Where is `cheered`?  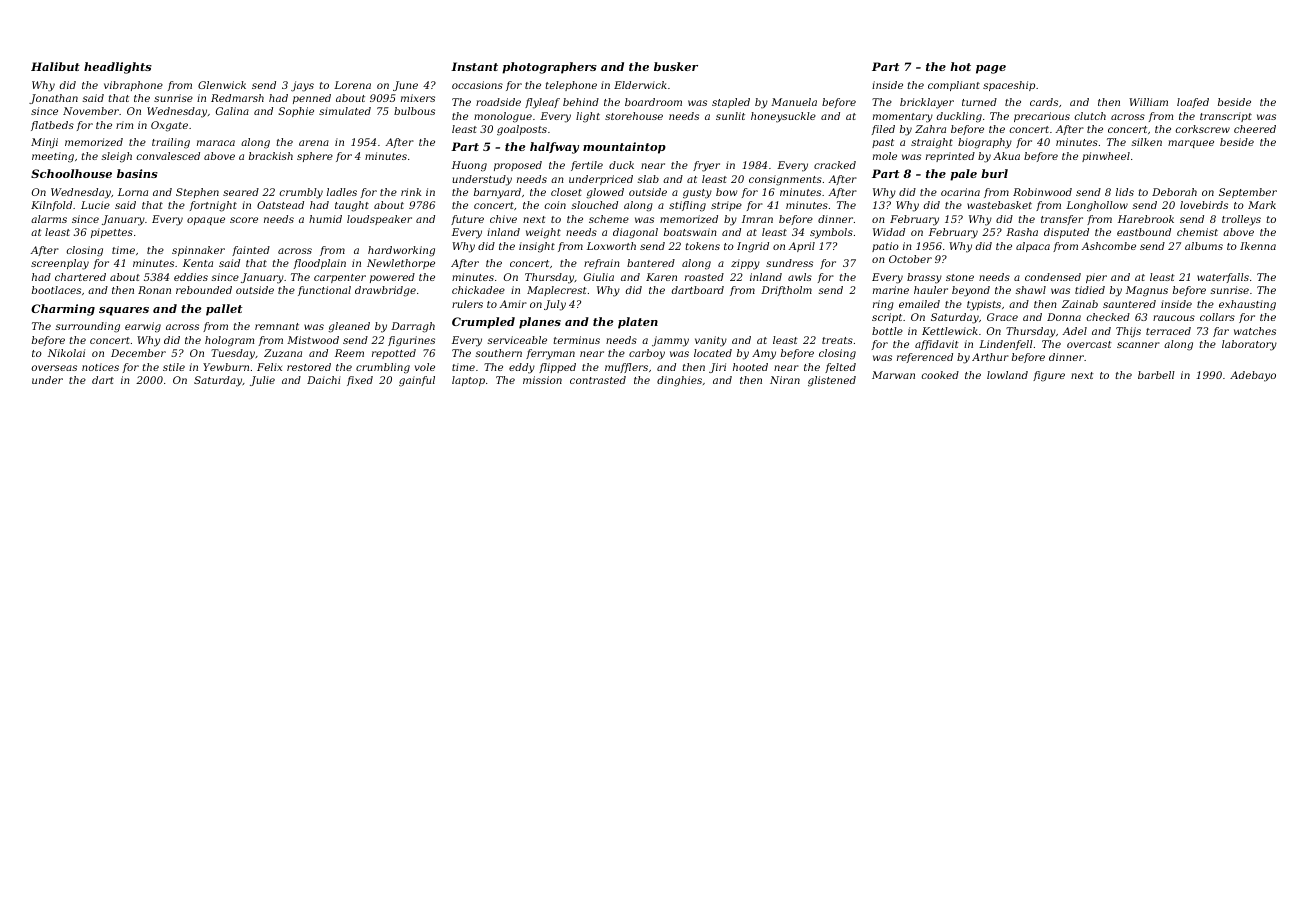
cheered is located at coordinates (1255, 129).
